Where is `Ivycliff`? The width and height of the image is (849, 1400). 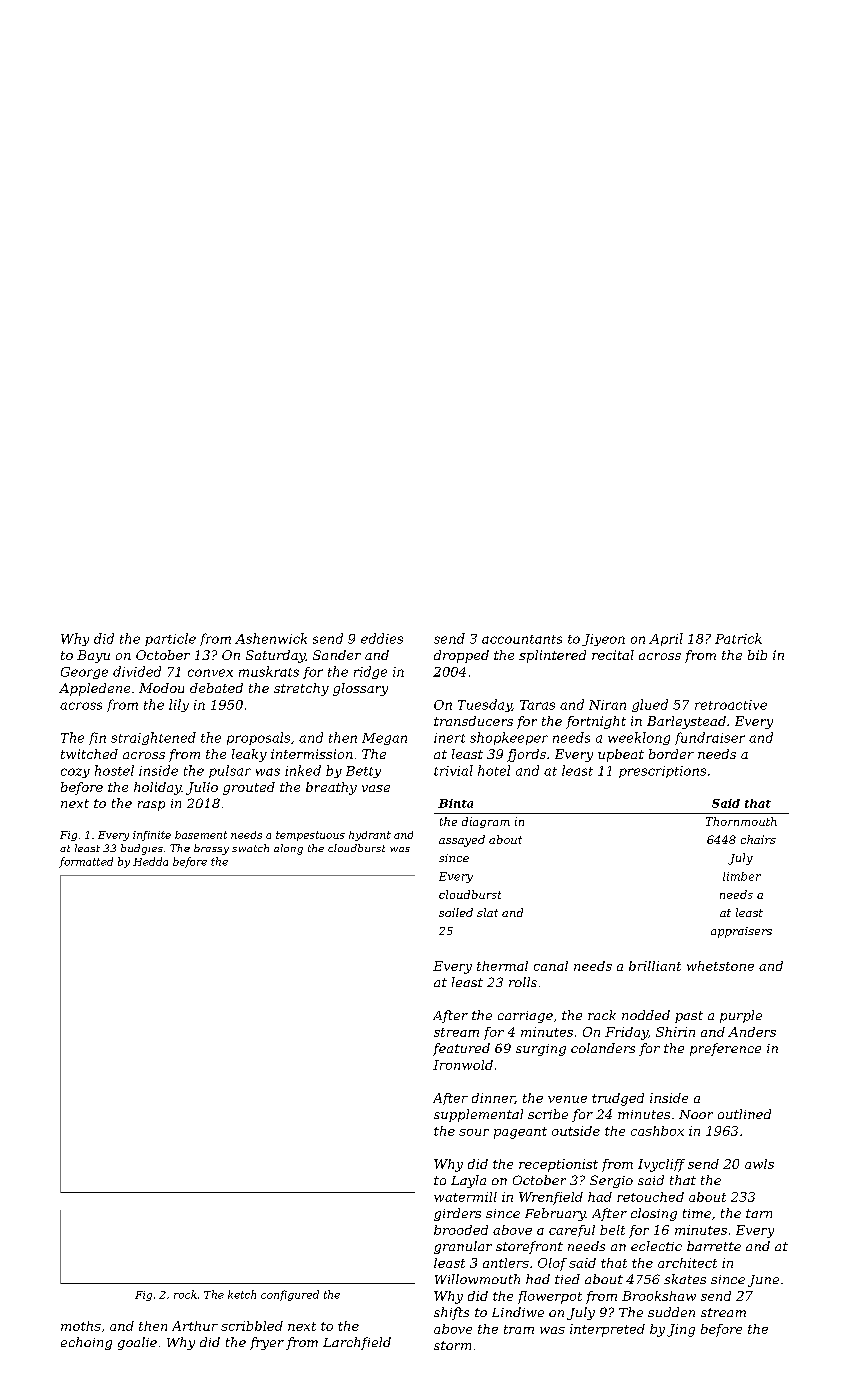 Ivycliff is located at coordinates (661, 1165).
